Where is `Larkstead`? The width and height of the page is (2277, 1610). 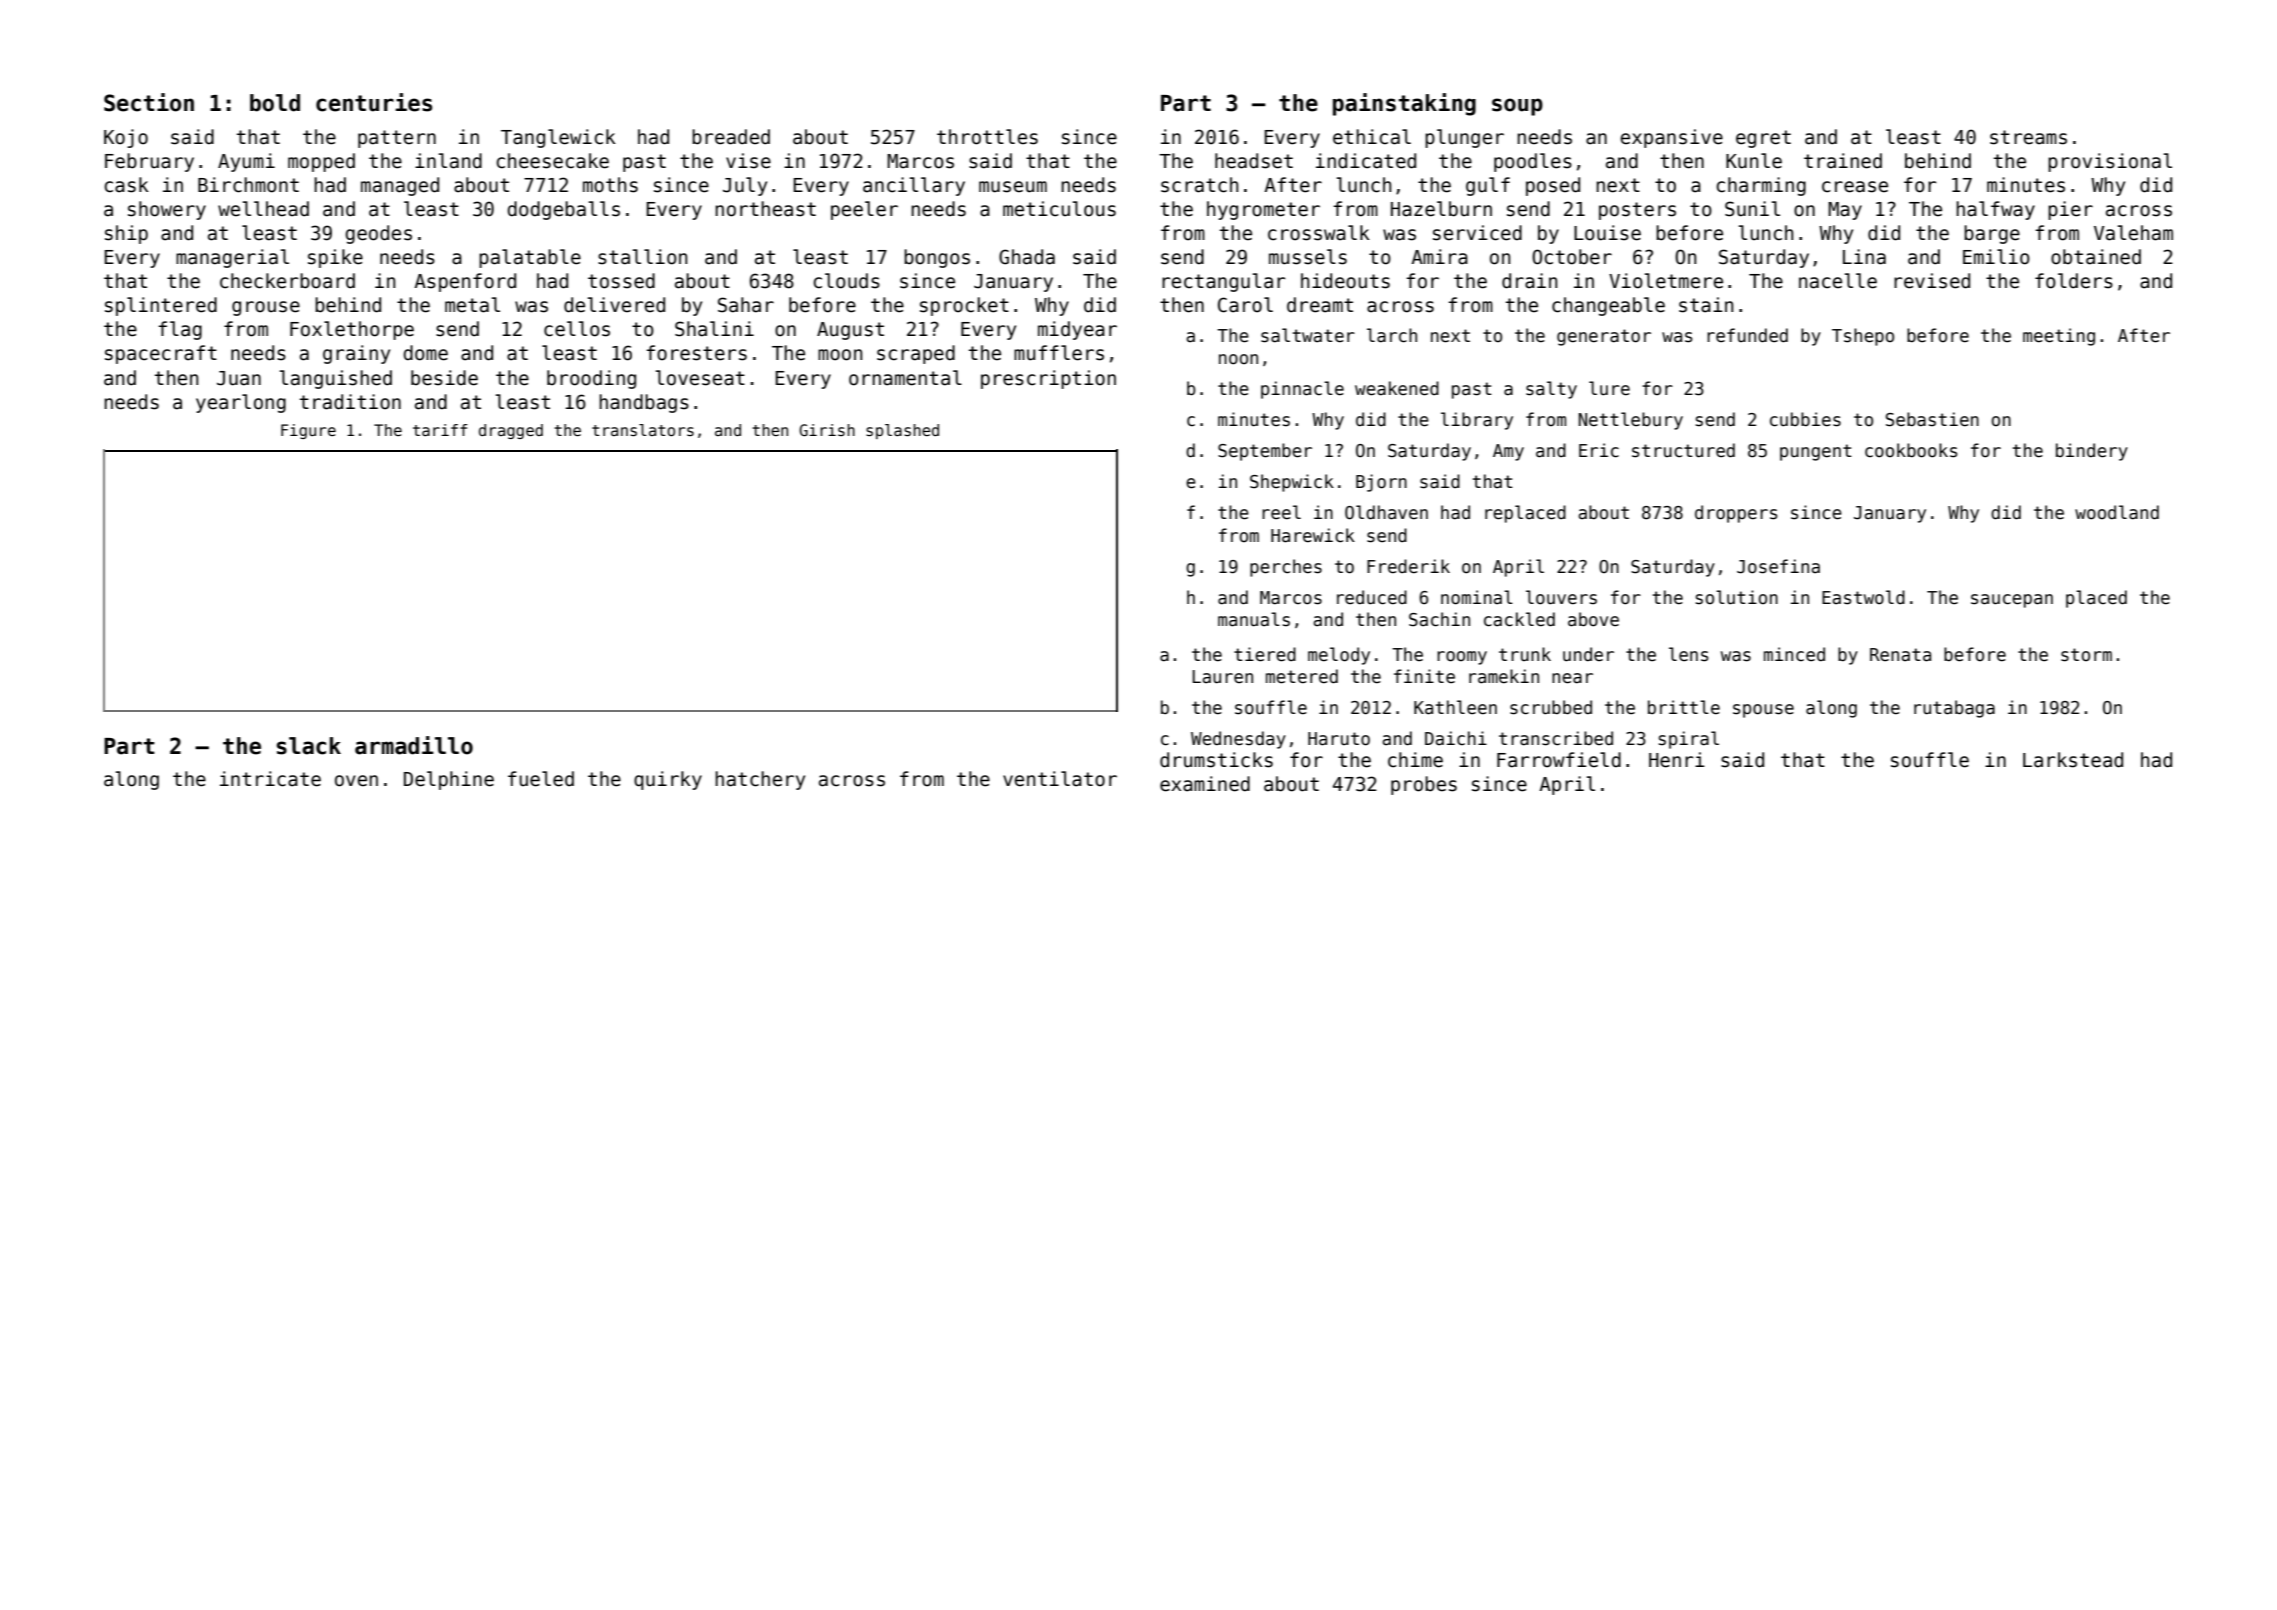
Larkstead is located at coordinates (2073, 760).
